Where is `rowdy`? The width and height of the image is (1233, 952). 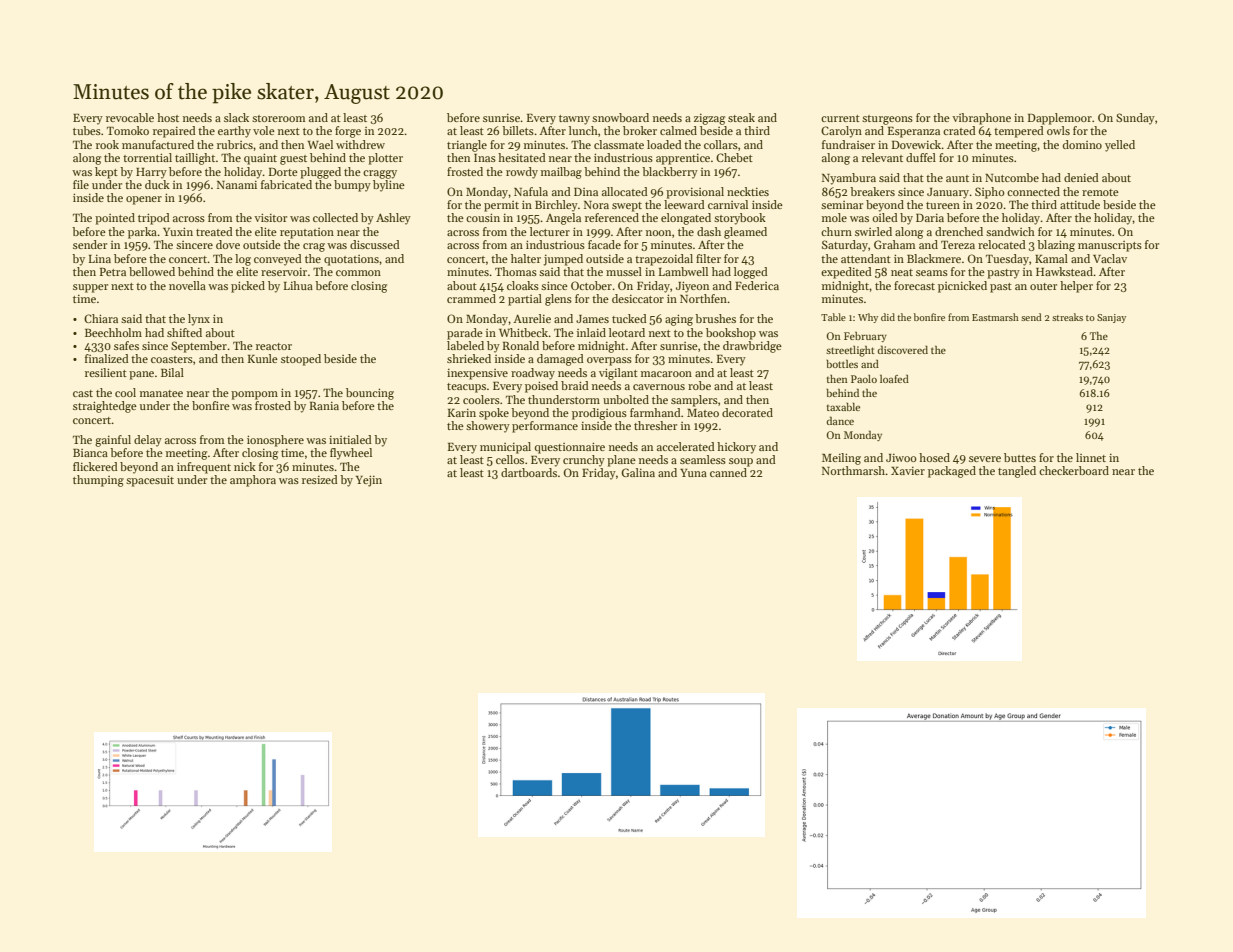
rowdy is located at coordinates (522, 173).
